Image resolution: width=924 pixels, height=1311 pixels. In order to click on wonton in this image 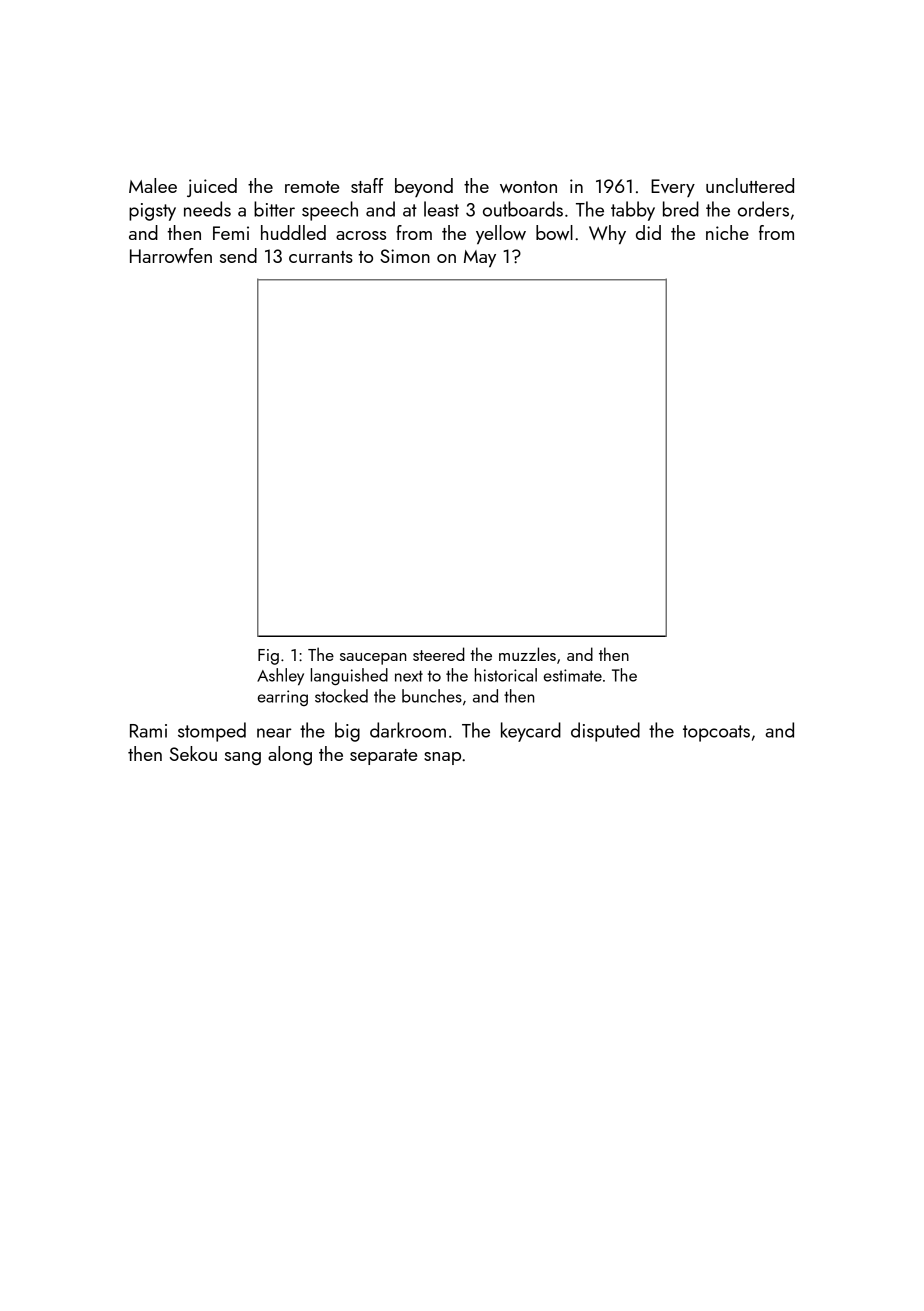, I will do `click(528, 187)`.
